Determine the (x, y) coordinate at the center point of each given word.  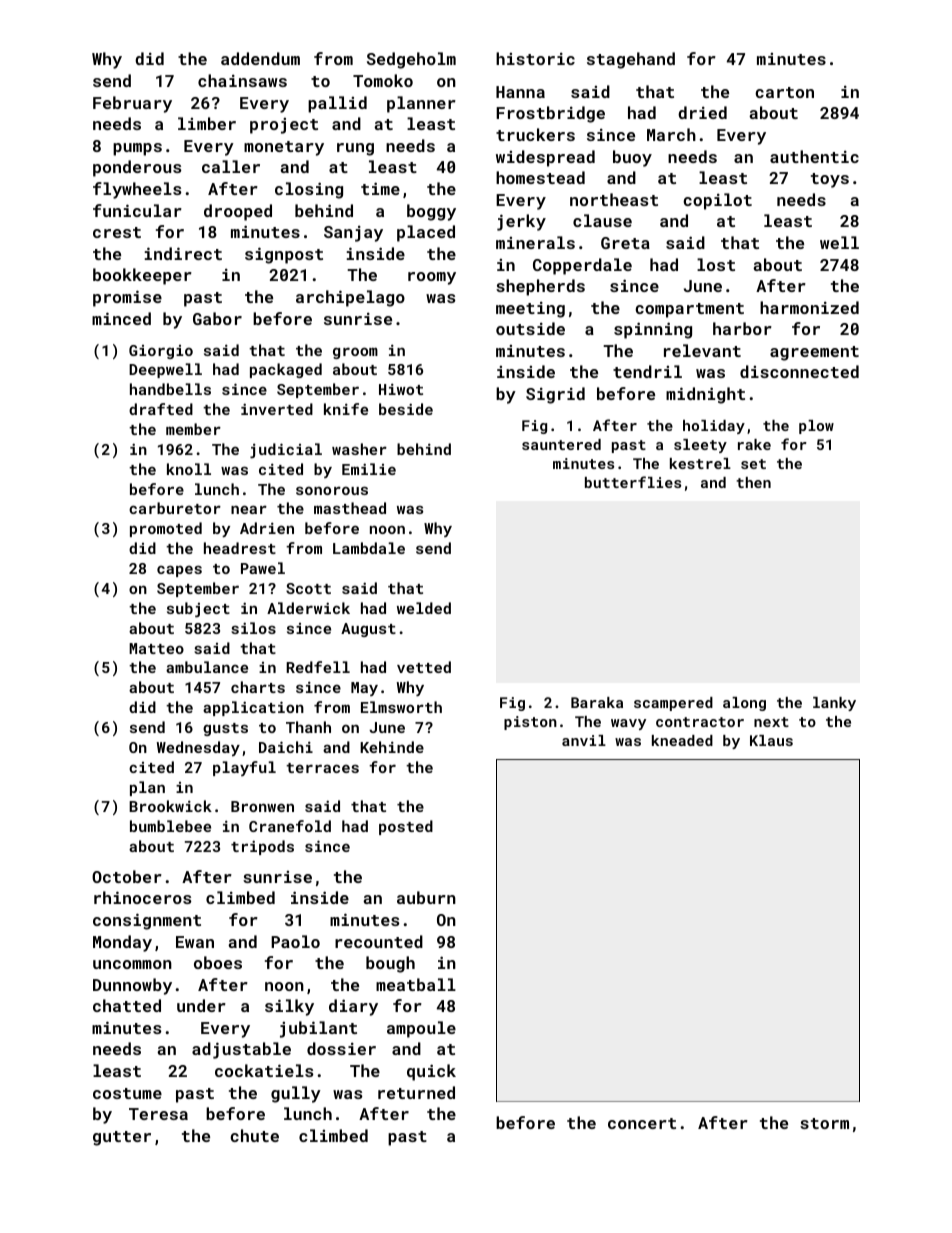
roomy (432, 278)
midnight (705, 395)
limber (207, 123)
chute (254, 1135)
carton (784, 92)
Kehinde (392, 747)
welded (424, 608)
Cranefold (290, 826)
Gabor (217, 318)
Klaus (771, 740)
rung (355, 149)
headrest (240, 548)
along (744, 704)
